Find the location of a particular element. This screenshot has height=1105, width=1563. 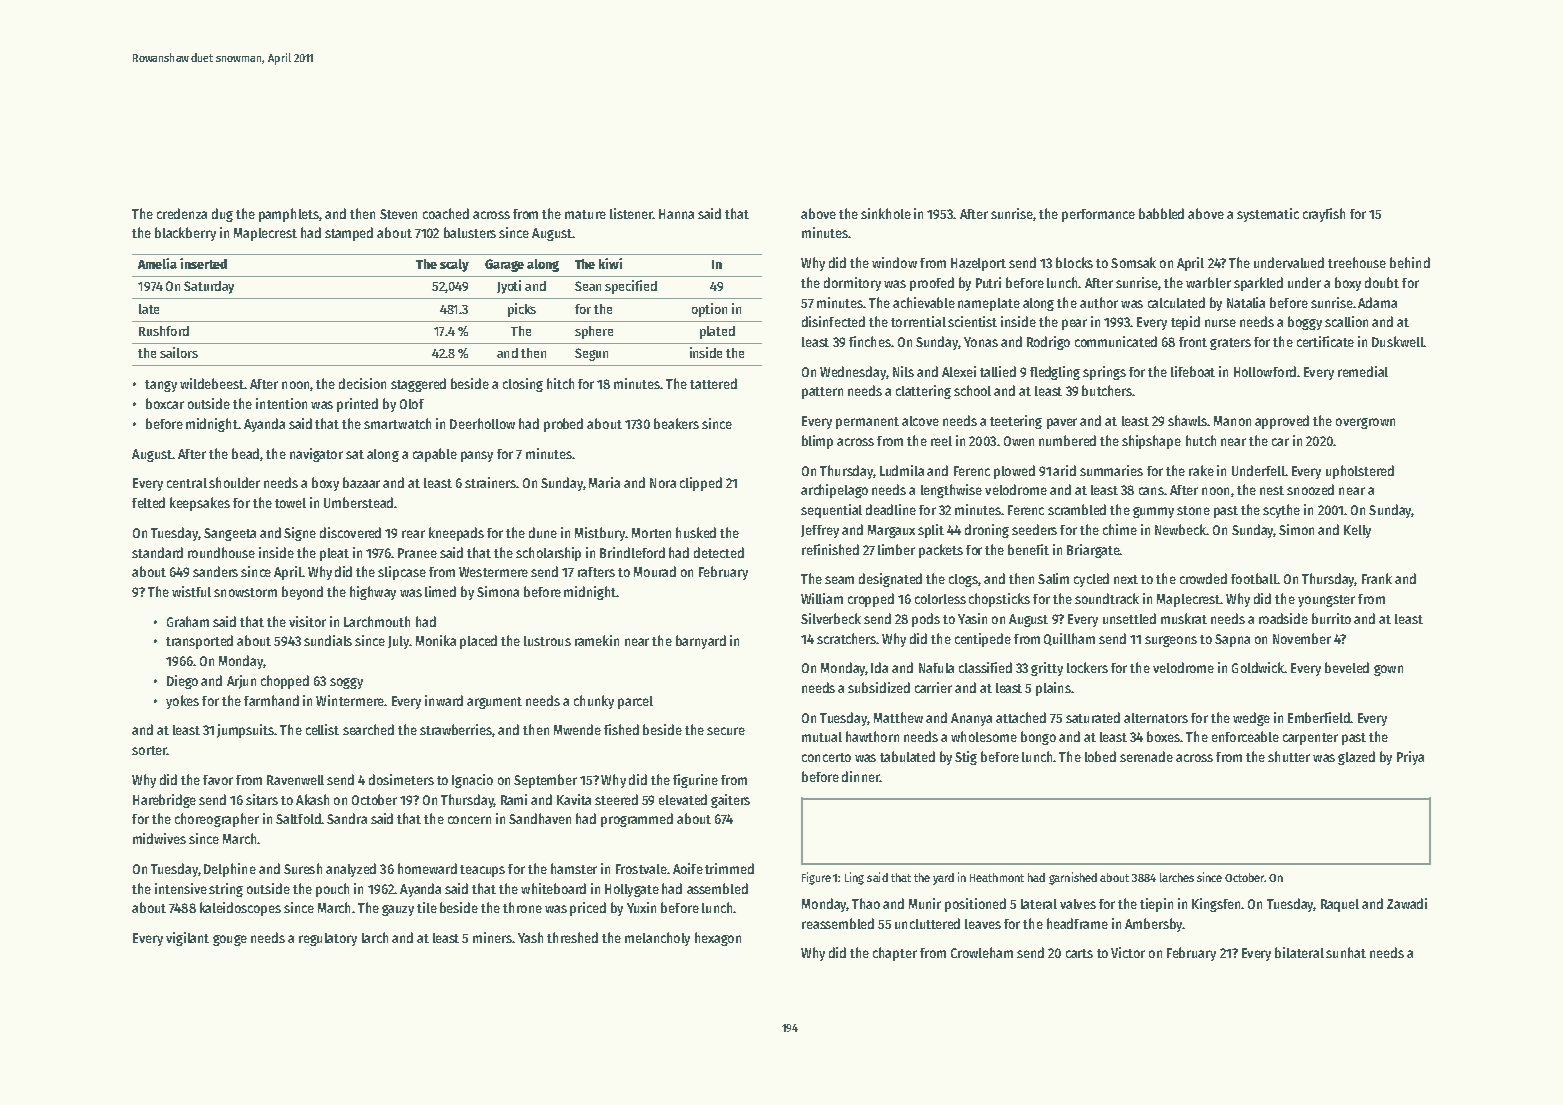

lobed is located at coordinates (1100, 756).
